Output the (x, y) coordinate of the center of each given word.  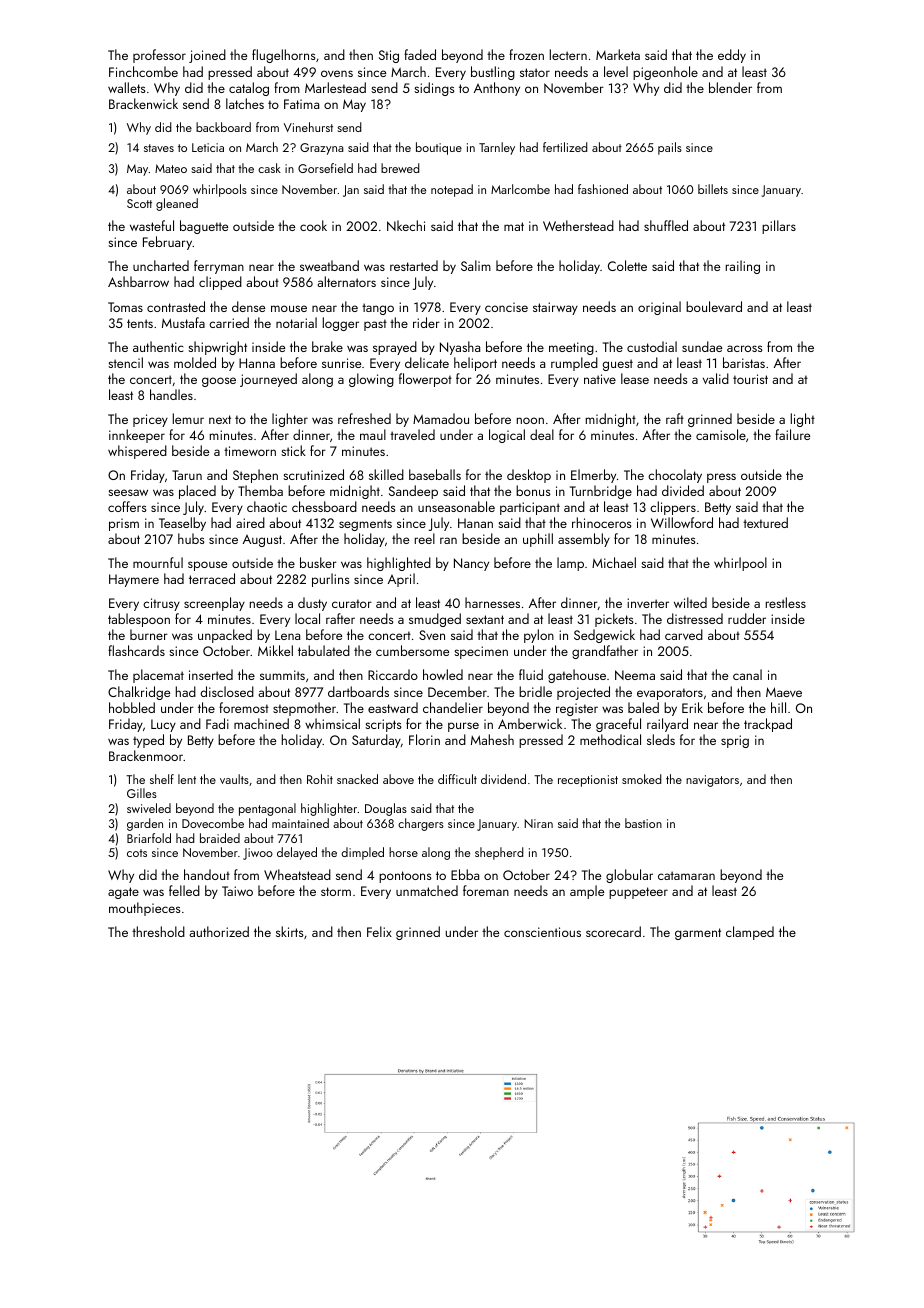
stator (535, 72)
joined (207, 56)
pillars (779, 227)
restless (786, 602)
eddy (732, 56)
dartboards (358, 691)
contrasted (176, 306)
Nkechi (406, 225)
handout (207, 874)
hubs (191, 538)
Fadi (217, 723)
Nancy (471, 564)
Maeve (784, 692)
